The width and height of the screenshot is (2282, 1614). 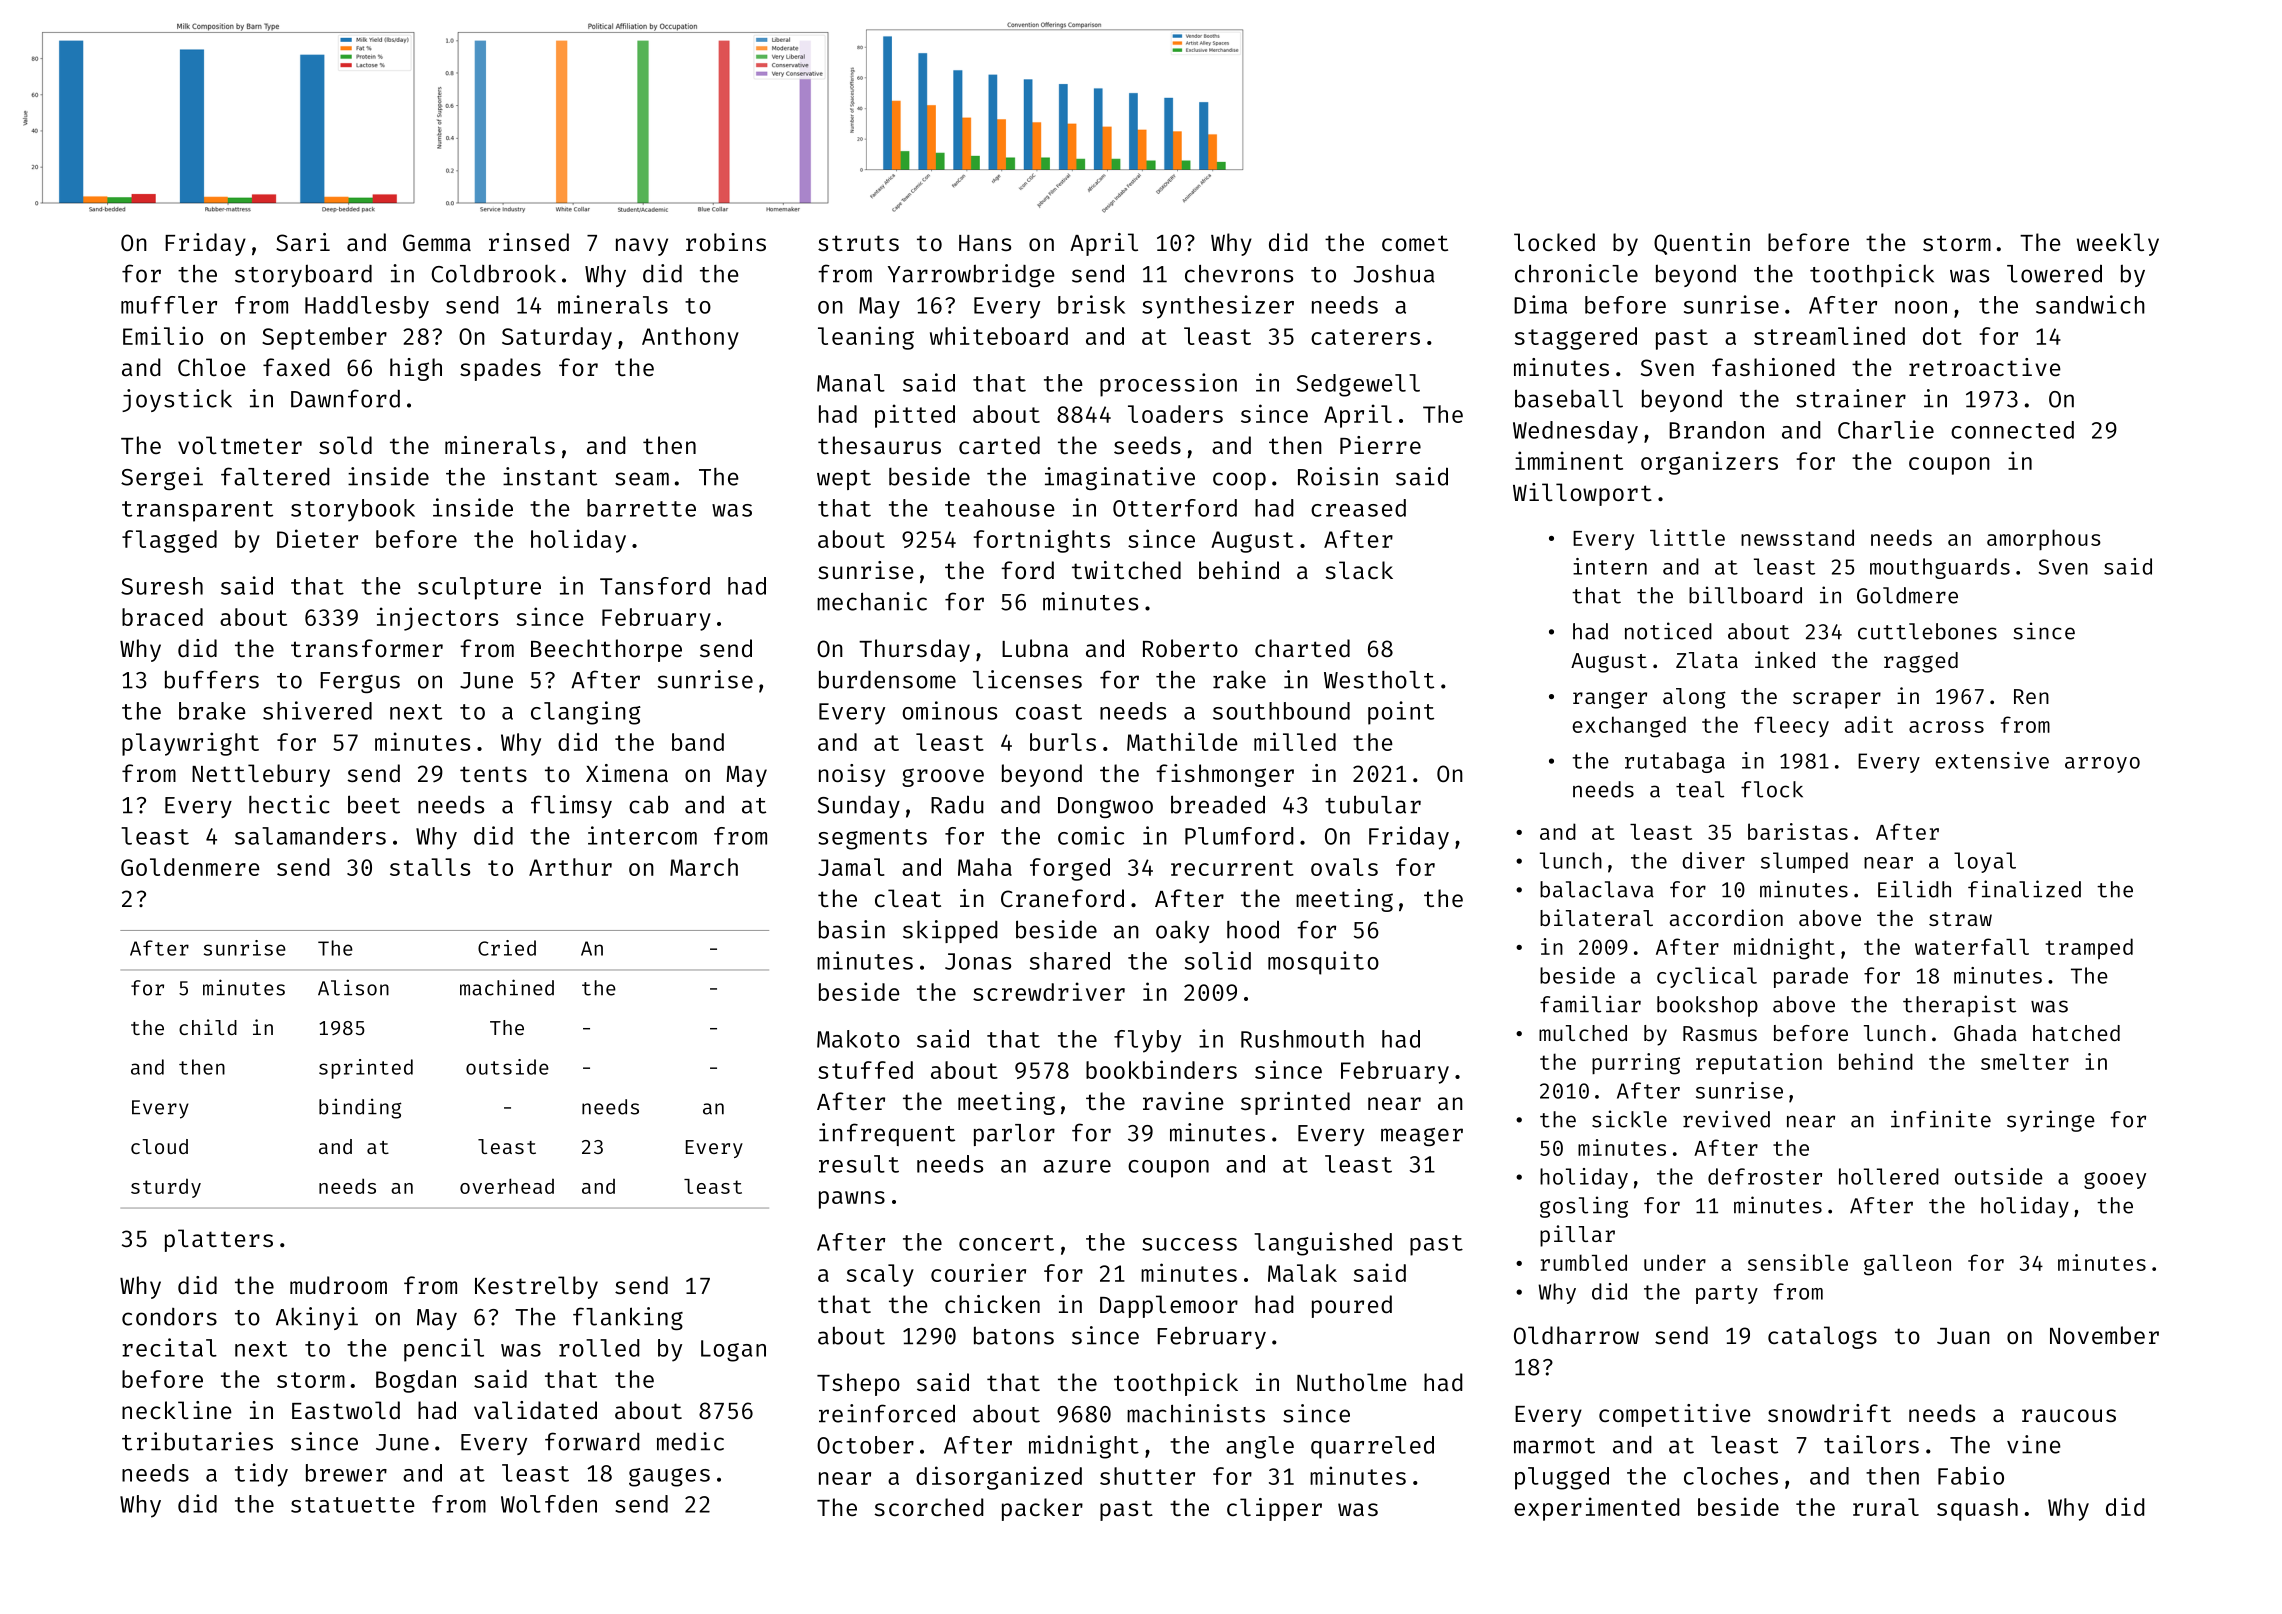 I want to click on experimented, so click(x=1597, y=1509).
